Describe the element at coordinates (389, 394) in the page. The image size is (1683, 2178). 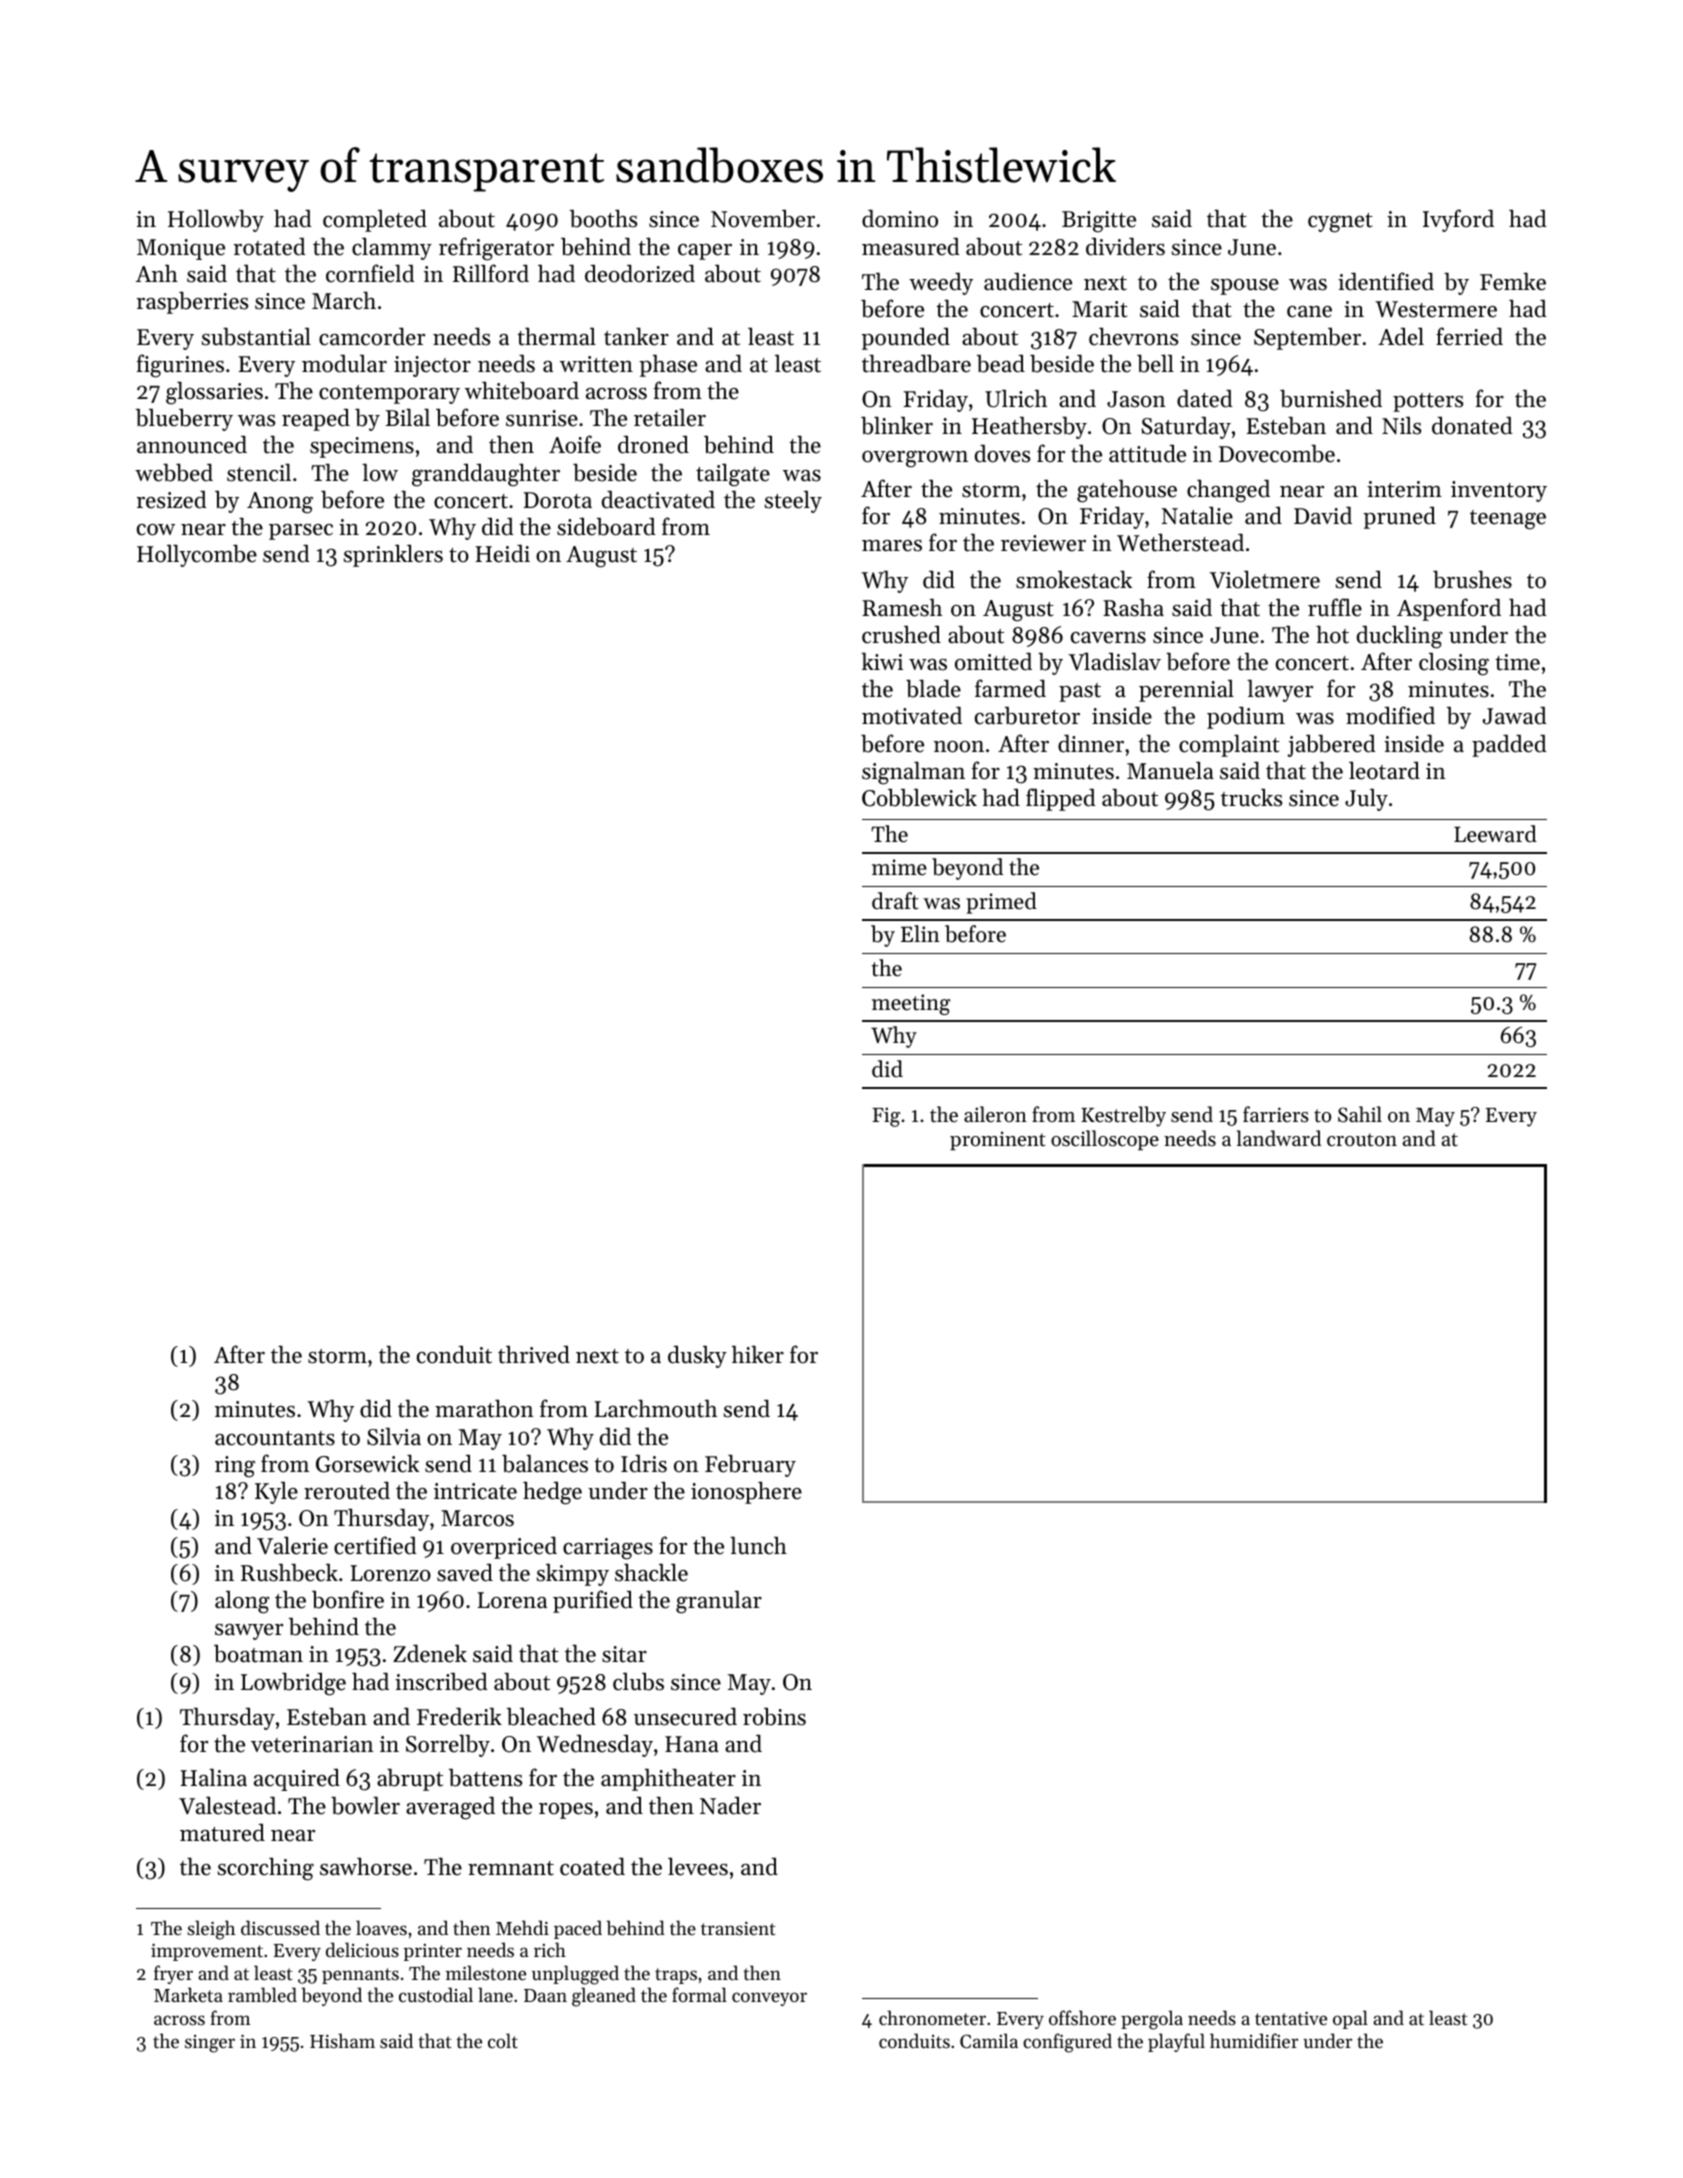
I see `contemporary` at that location.
